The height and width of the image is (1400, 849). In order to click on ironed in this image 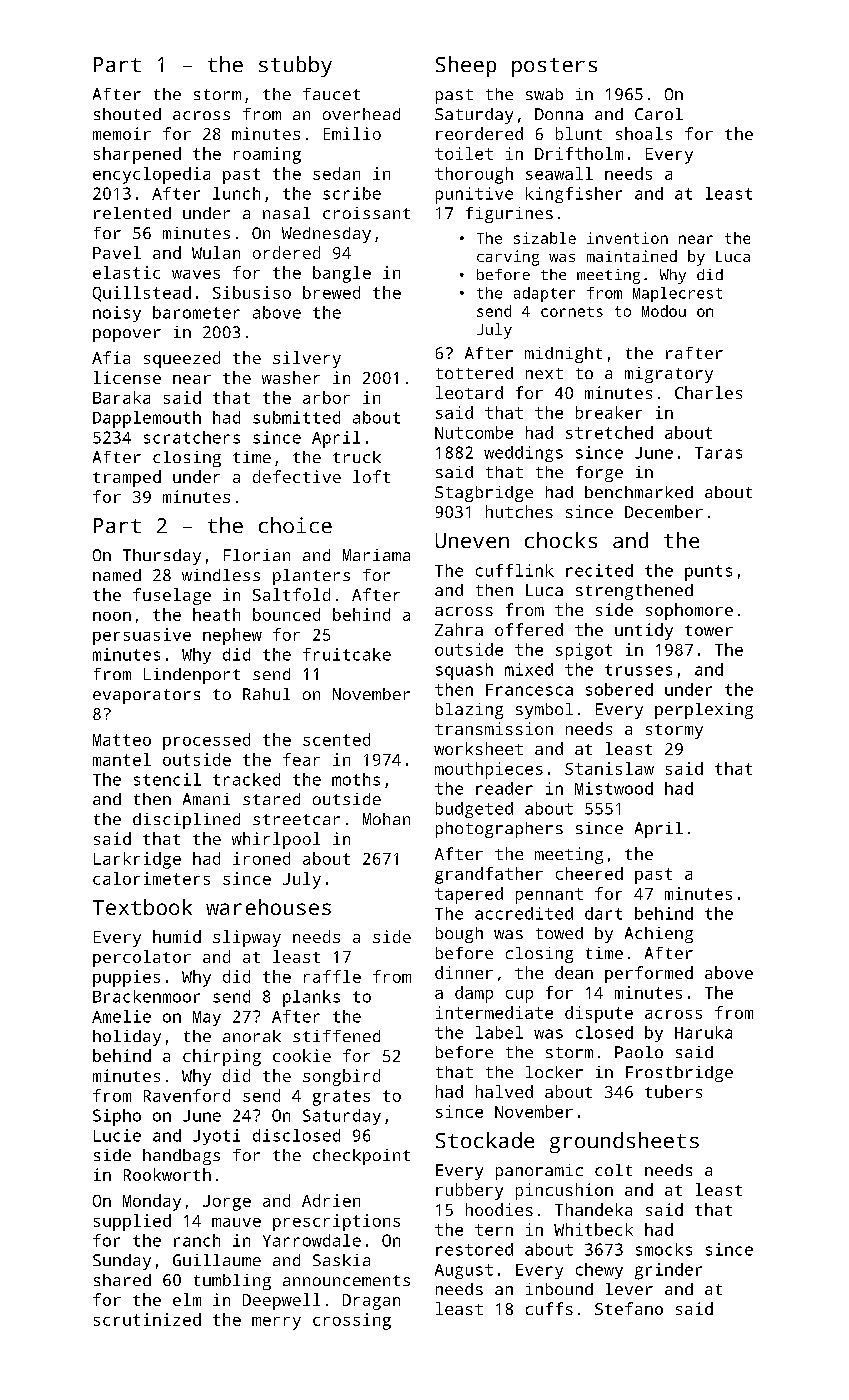, I will do `click(261, 858)`.
